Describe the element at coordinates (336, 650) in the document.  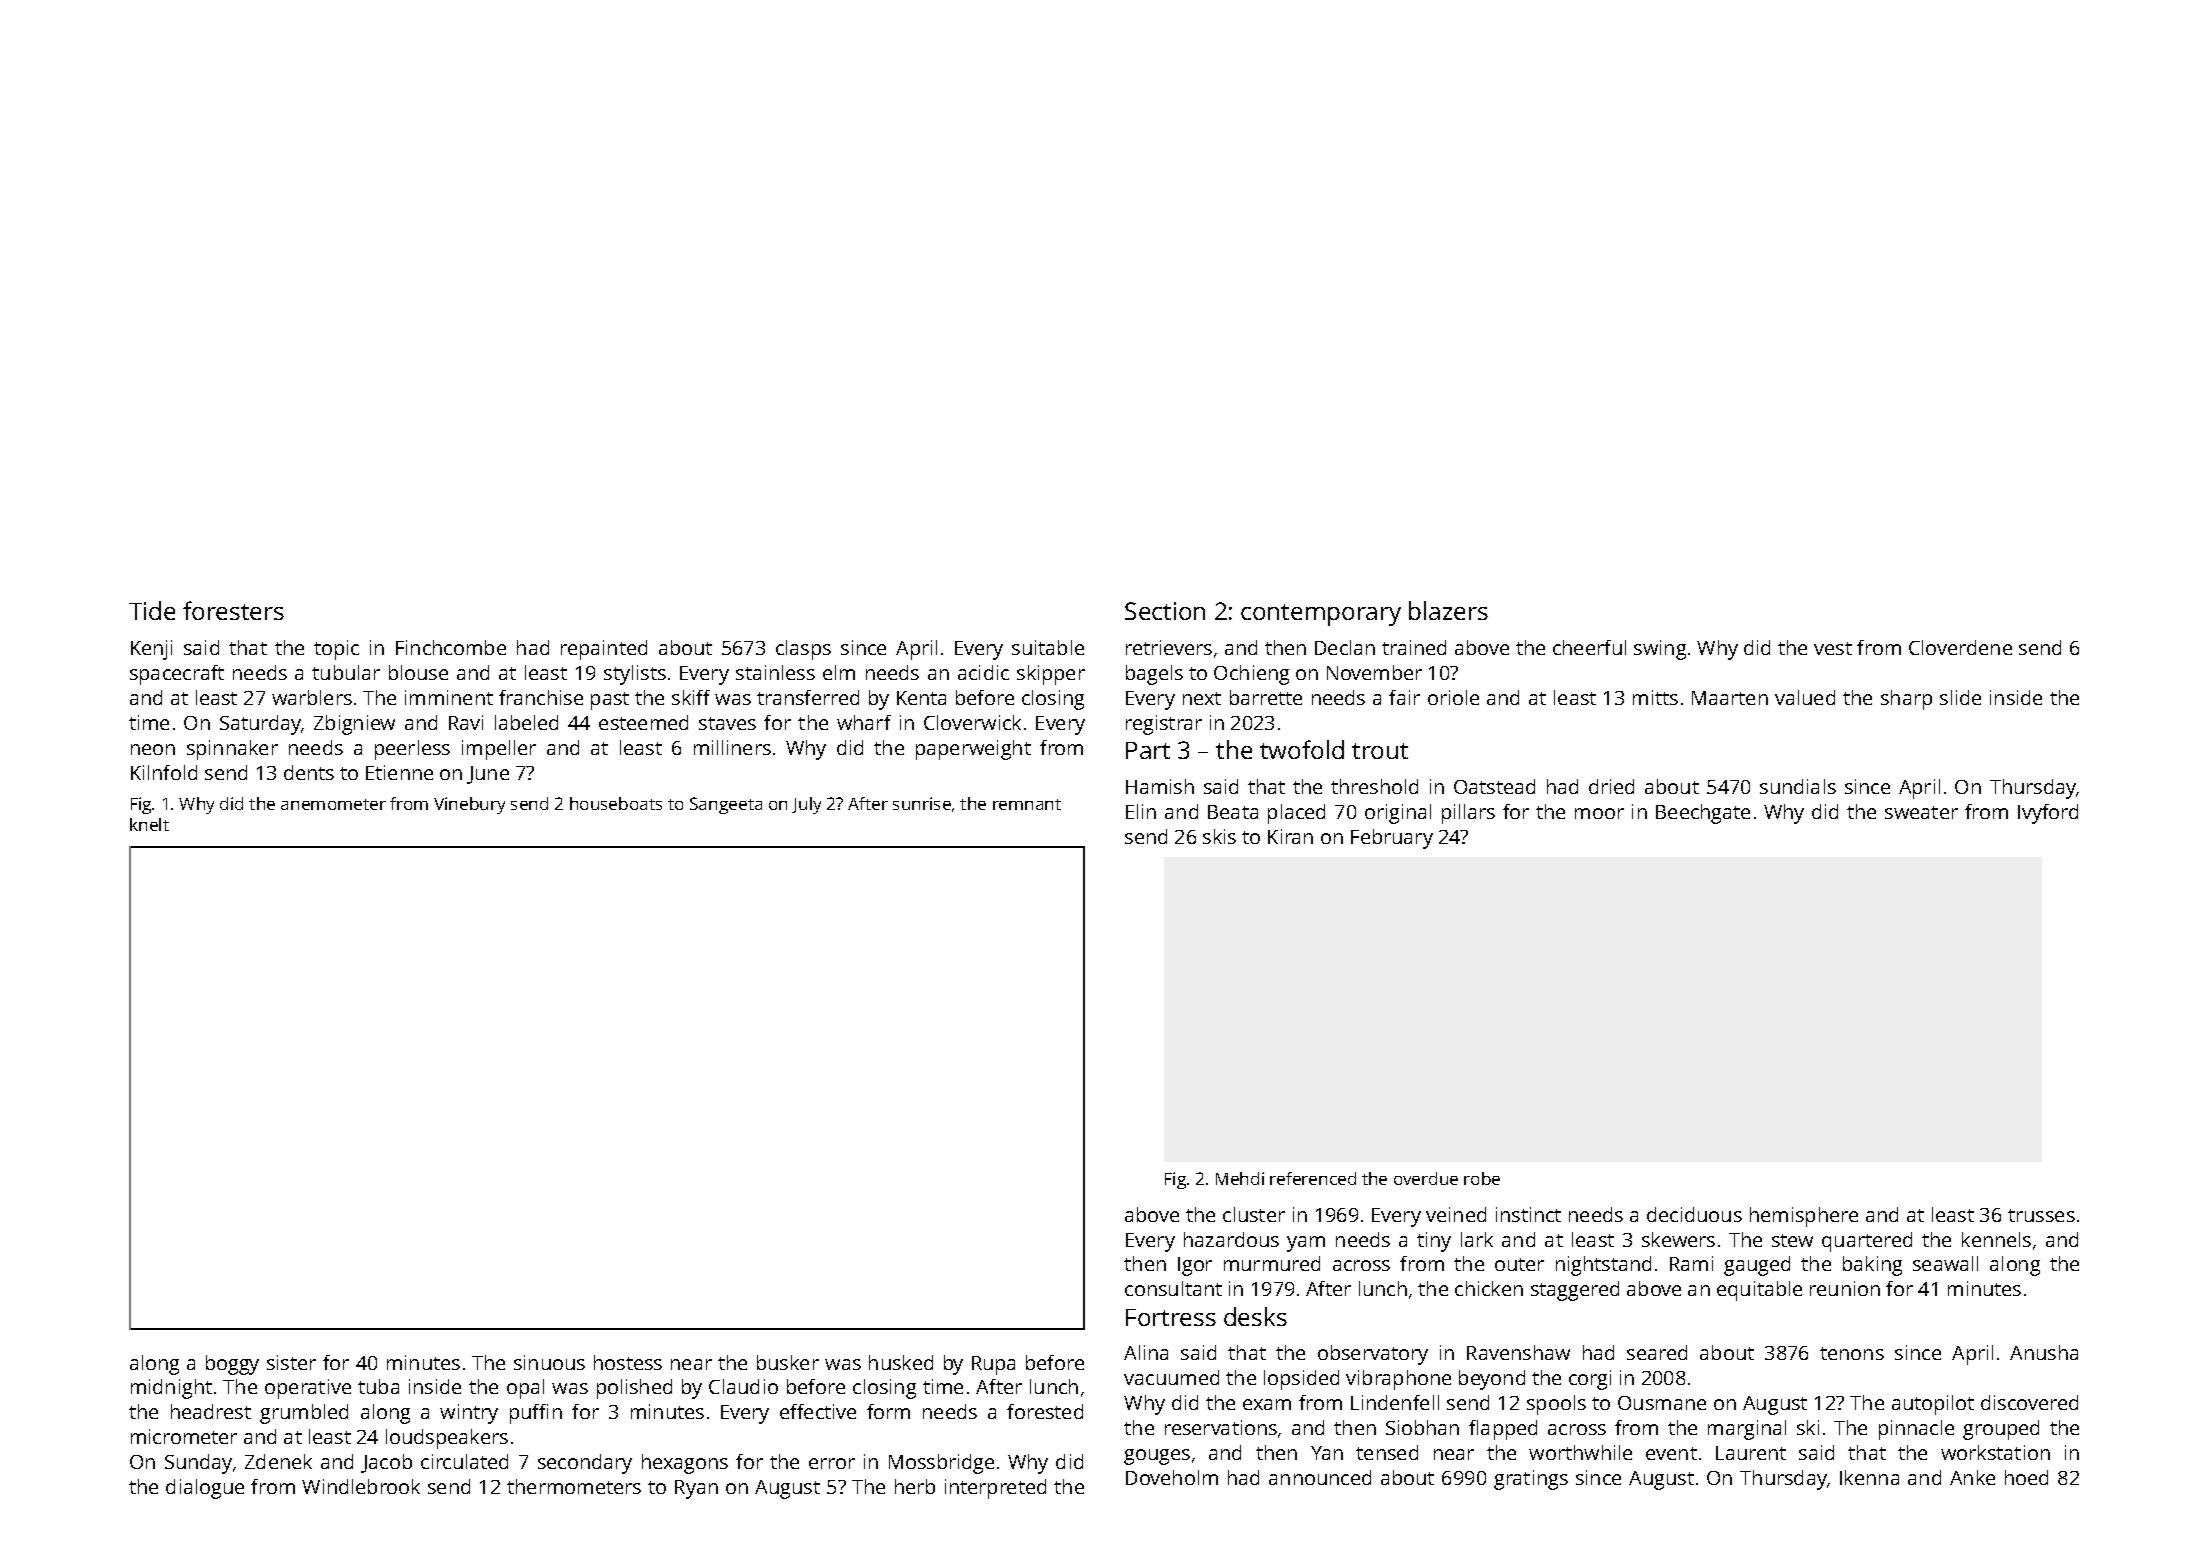
I see `topic` at that location.
